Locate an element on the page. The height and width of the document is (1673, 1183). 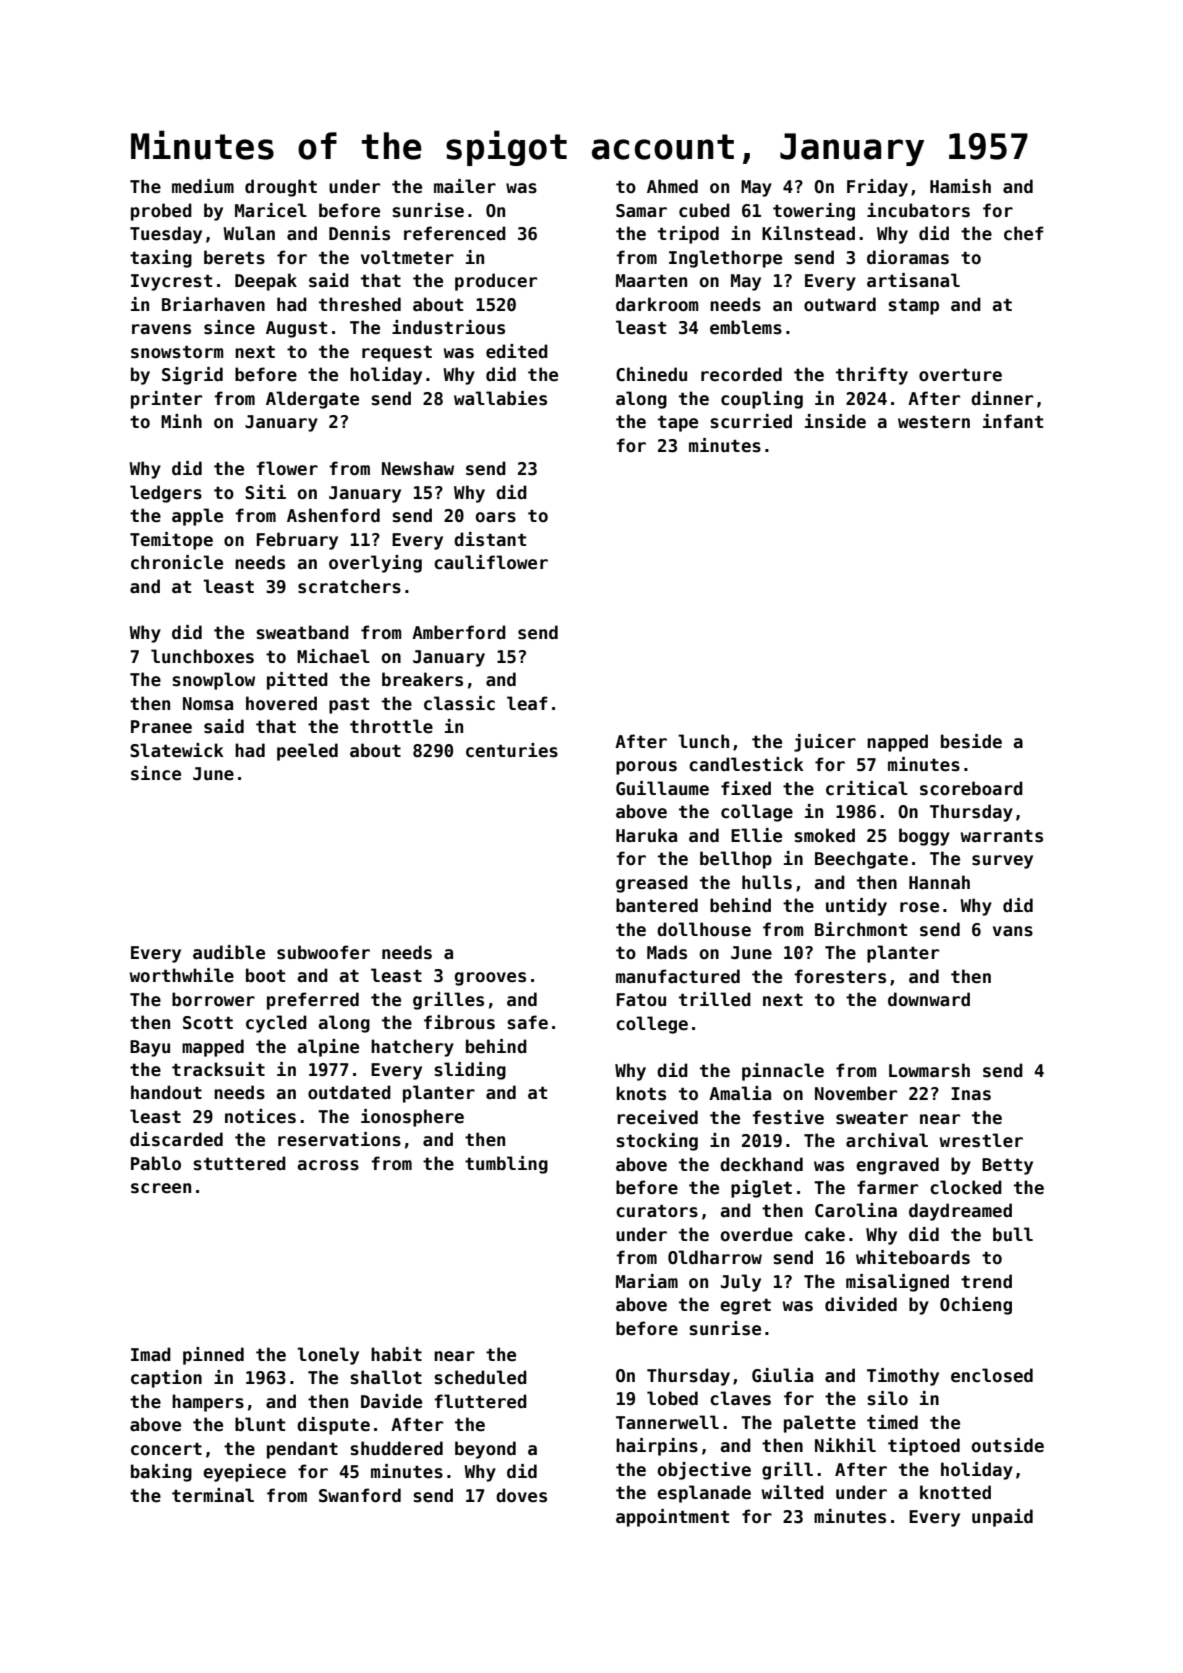
mailer is located at coordinates (465, 186).
